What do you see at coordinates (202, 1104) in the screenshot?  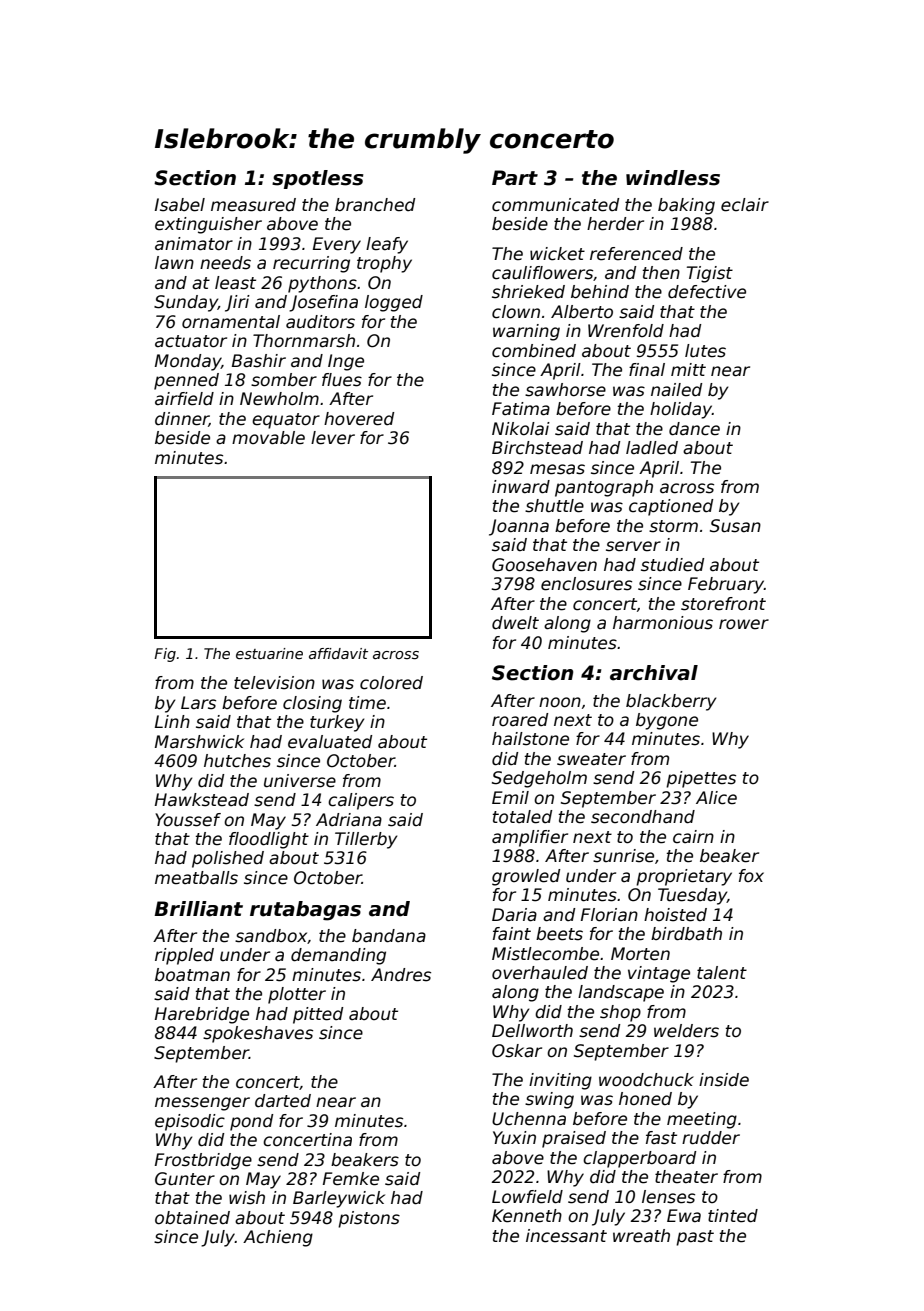 I see `messenger` at bounding box center [202, 1104].
